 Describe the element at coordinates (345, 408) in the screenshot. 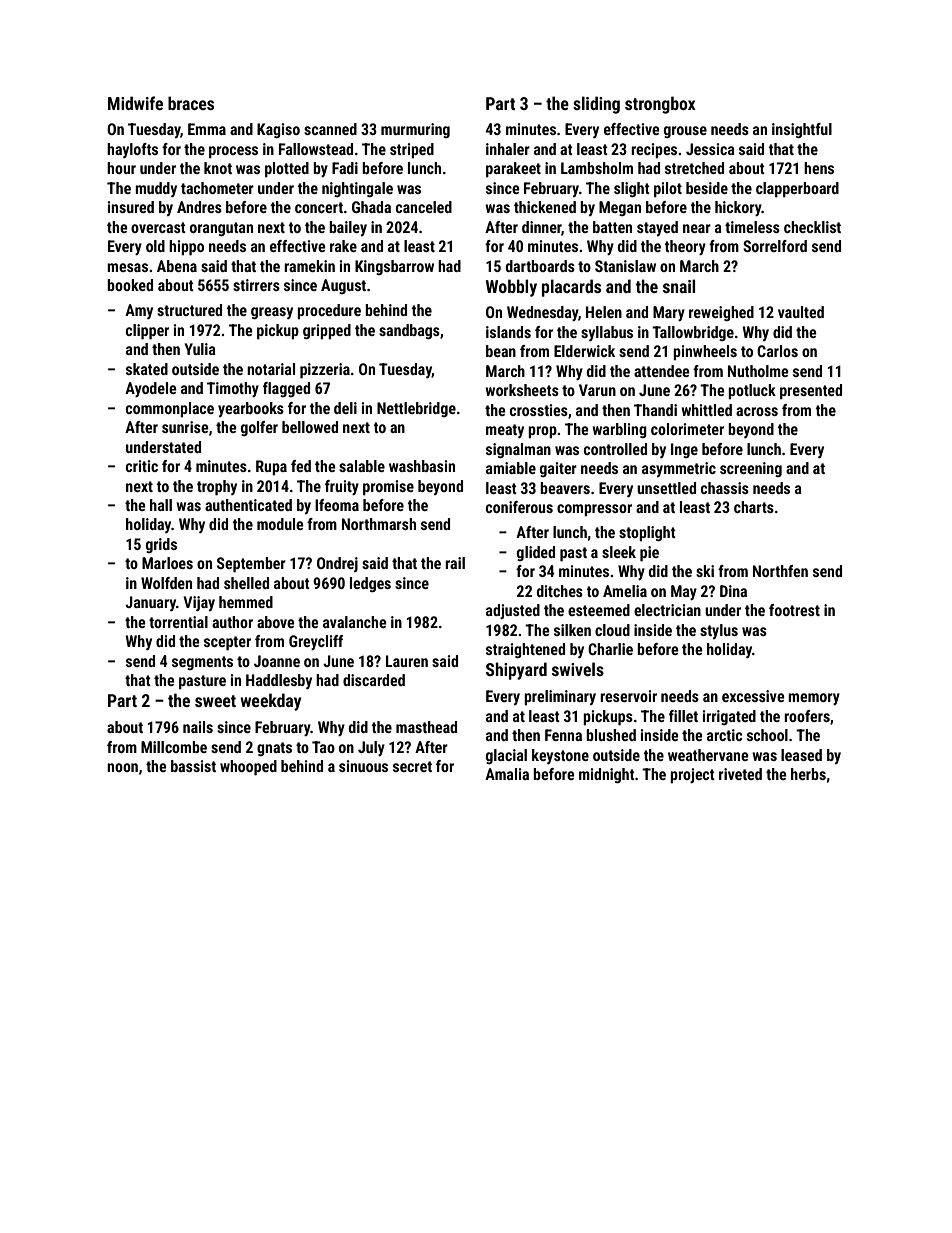

I see `deli` at that location.
